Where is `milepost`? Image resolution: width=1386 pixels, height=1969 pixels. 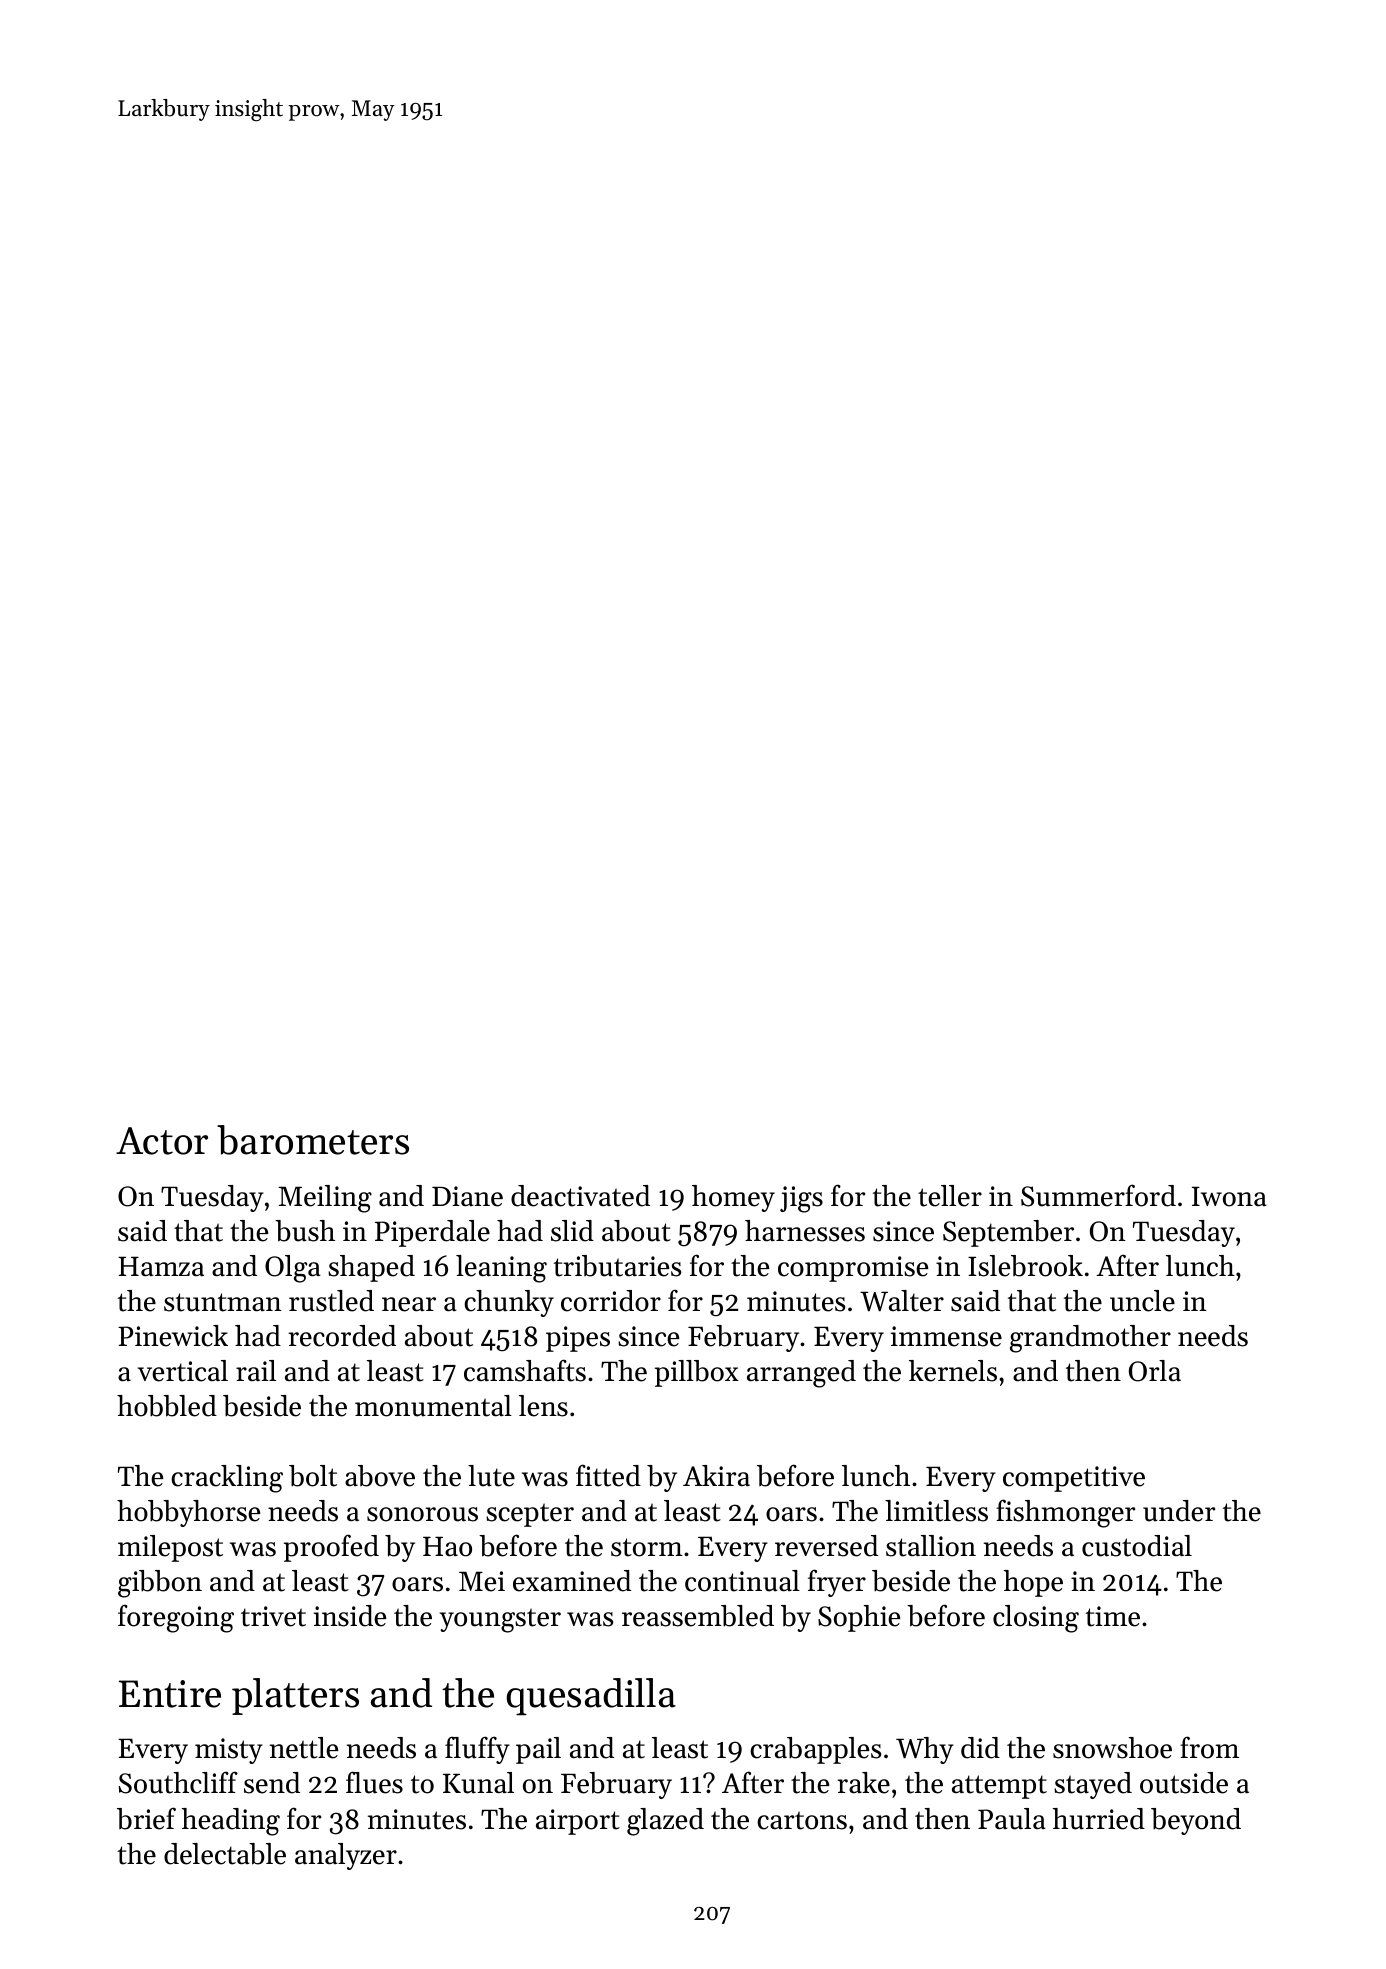 milepost is located at coordinates (170, 1548).
